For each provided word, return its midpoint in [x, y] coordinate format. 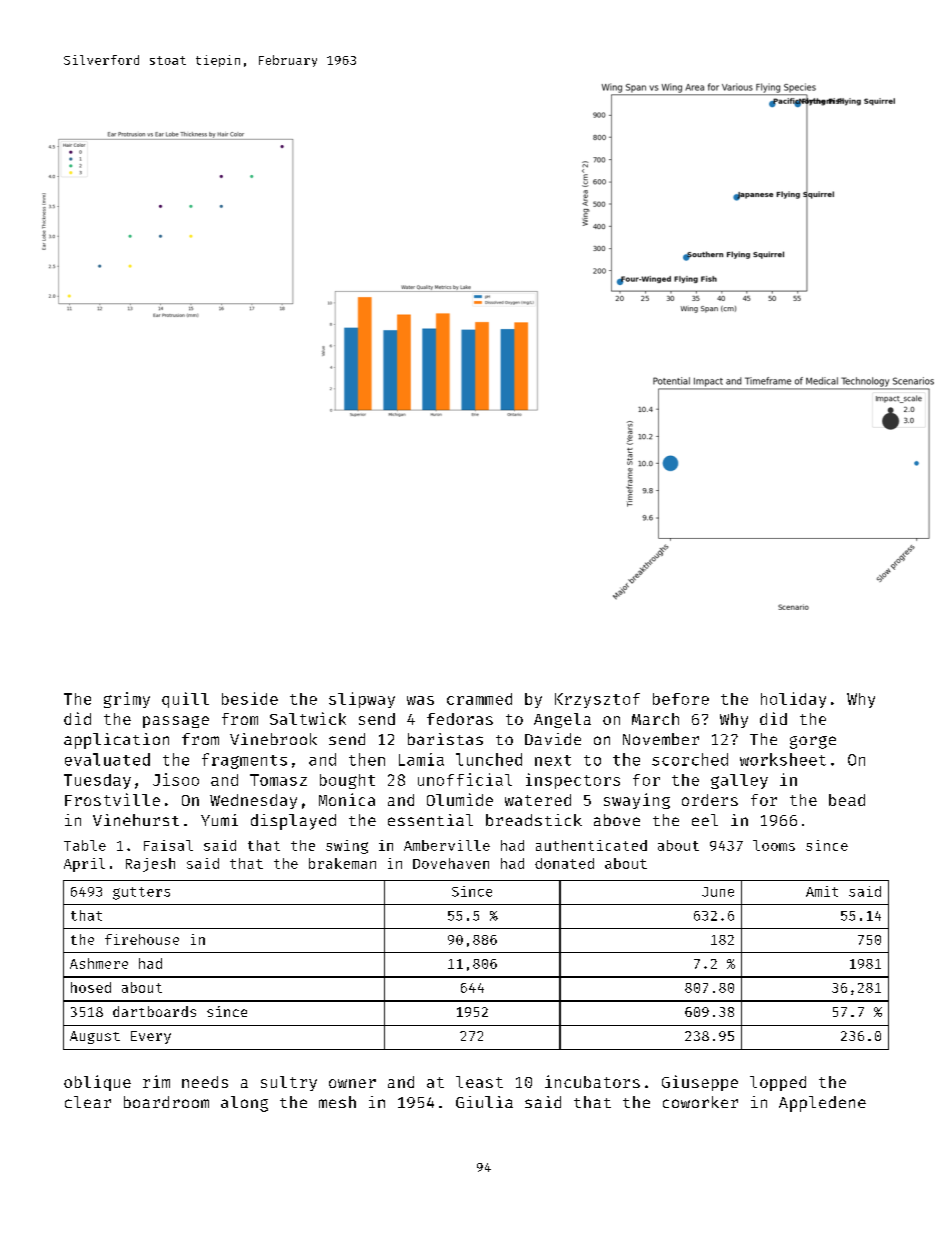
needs [205, 1082]
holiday [793, 700]
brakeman [342, 863]
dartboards [154, 1011]
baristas [445, 739]
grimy [127, 700]
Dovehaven [451, 863]
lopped [778, 1083]
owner [352, 1083]
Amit [822, 891]
